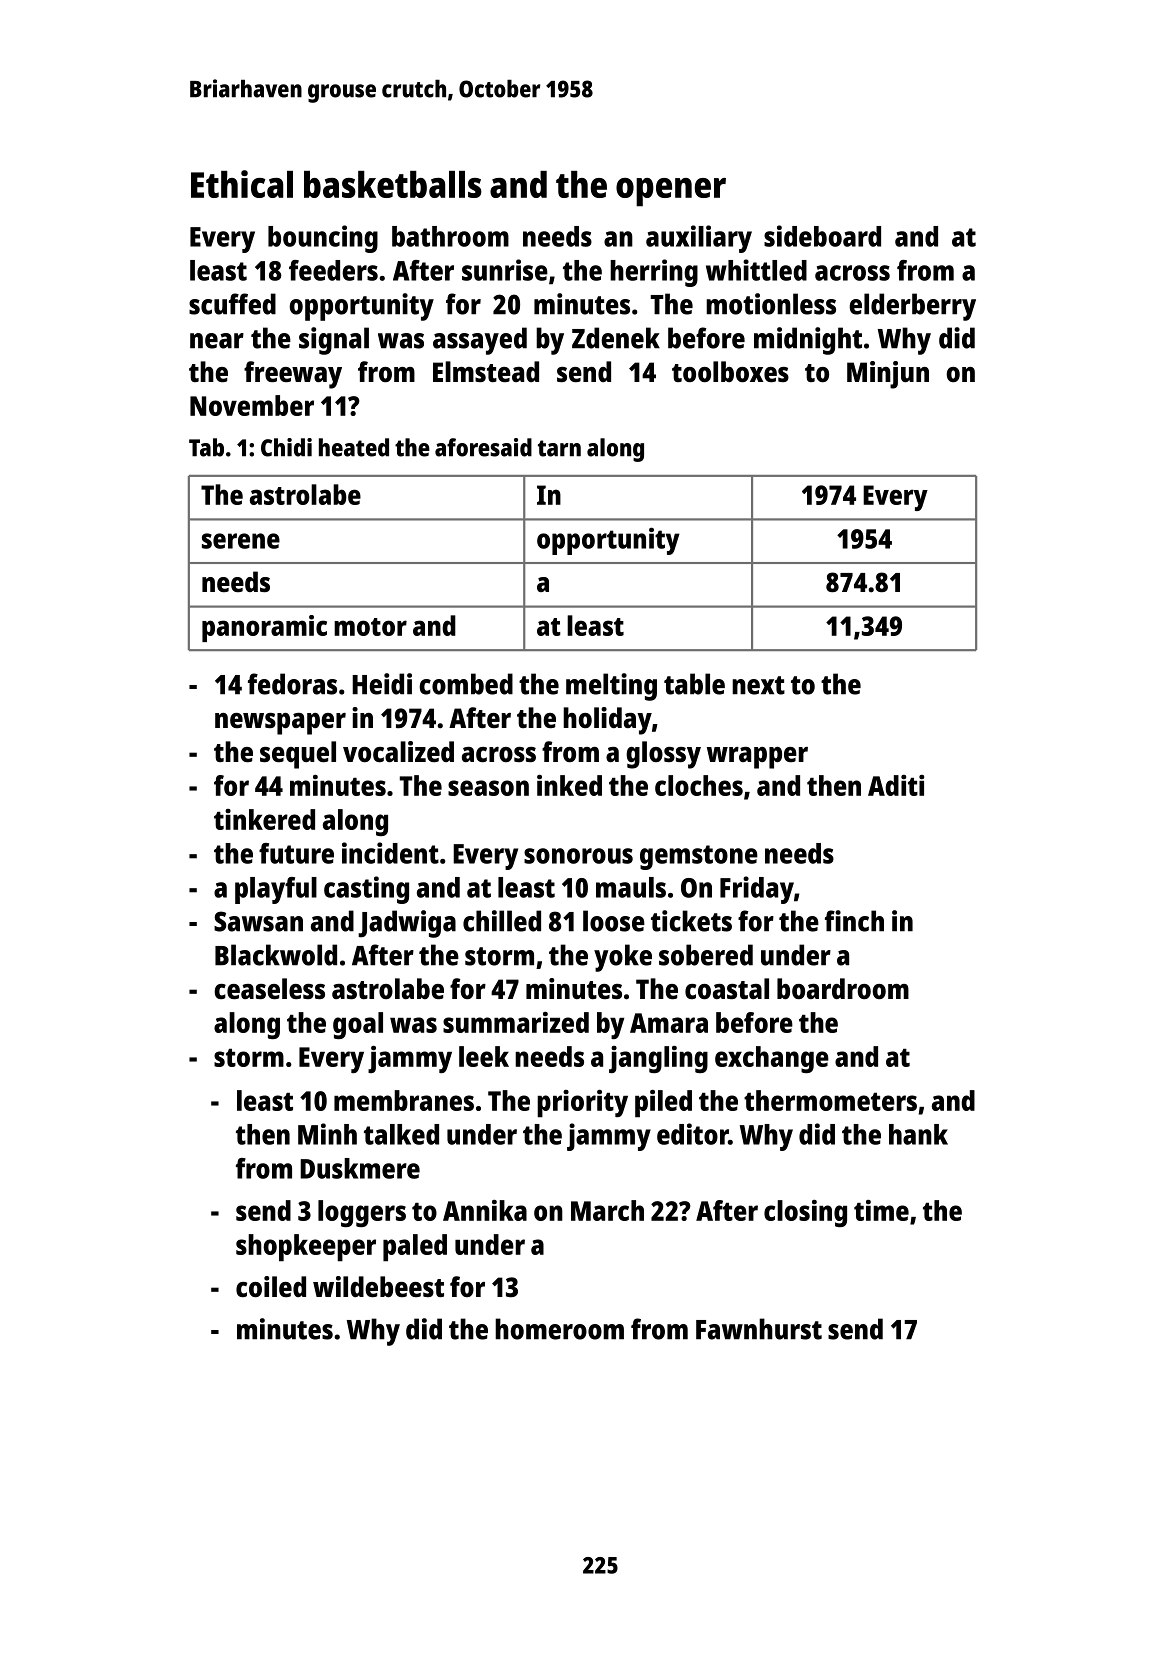 The width and height of the screenshot is (1165, 1654). What do you see at coordinates (918, 1134) in the screenshot?
I see `hank` at bounding box center [918, 1134].
